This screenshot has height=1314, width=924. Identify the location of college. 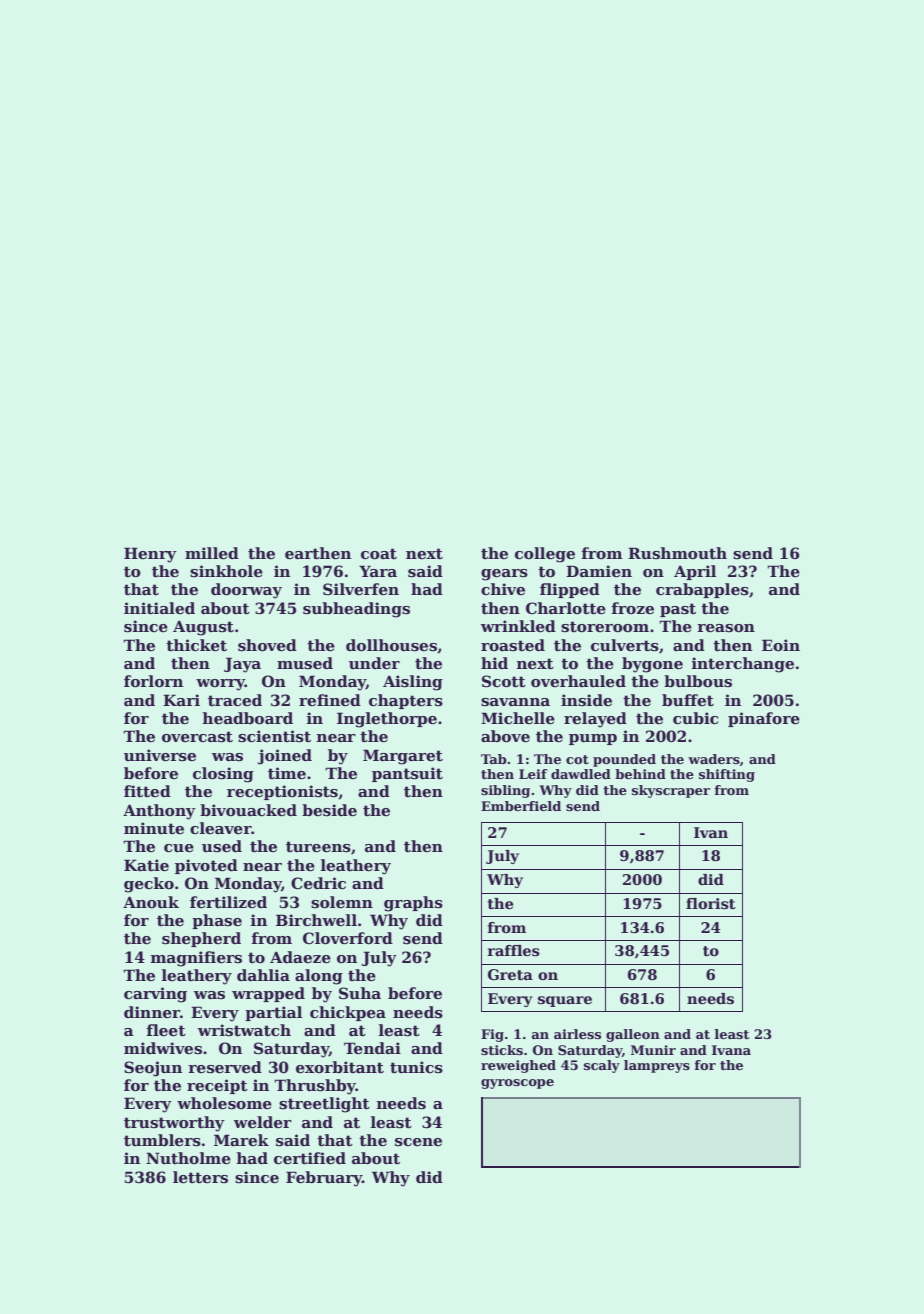
(545, 555).
